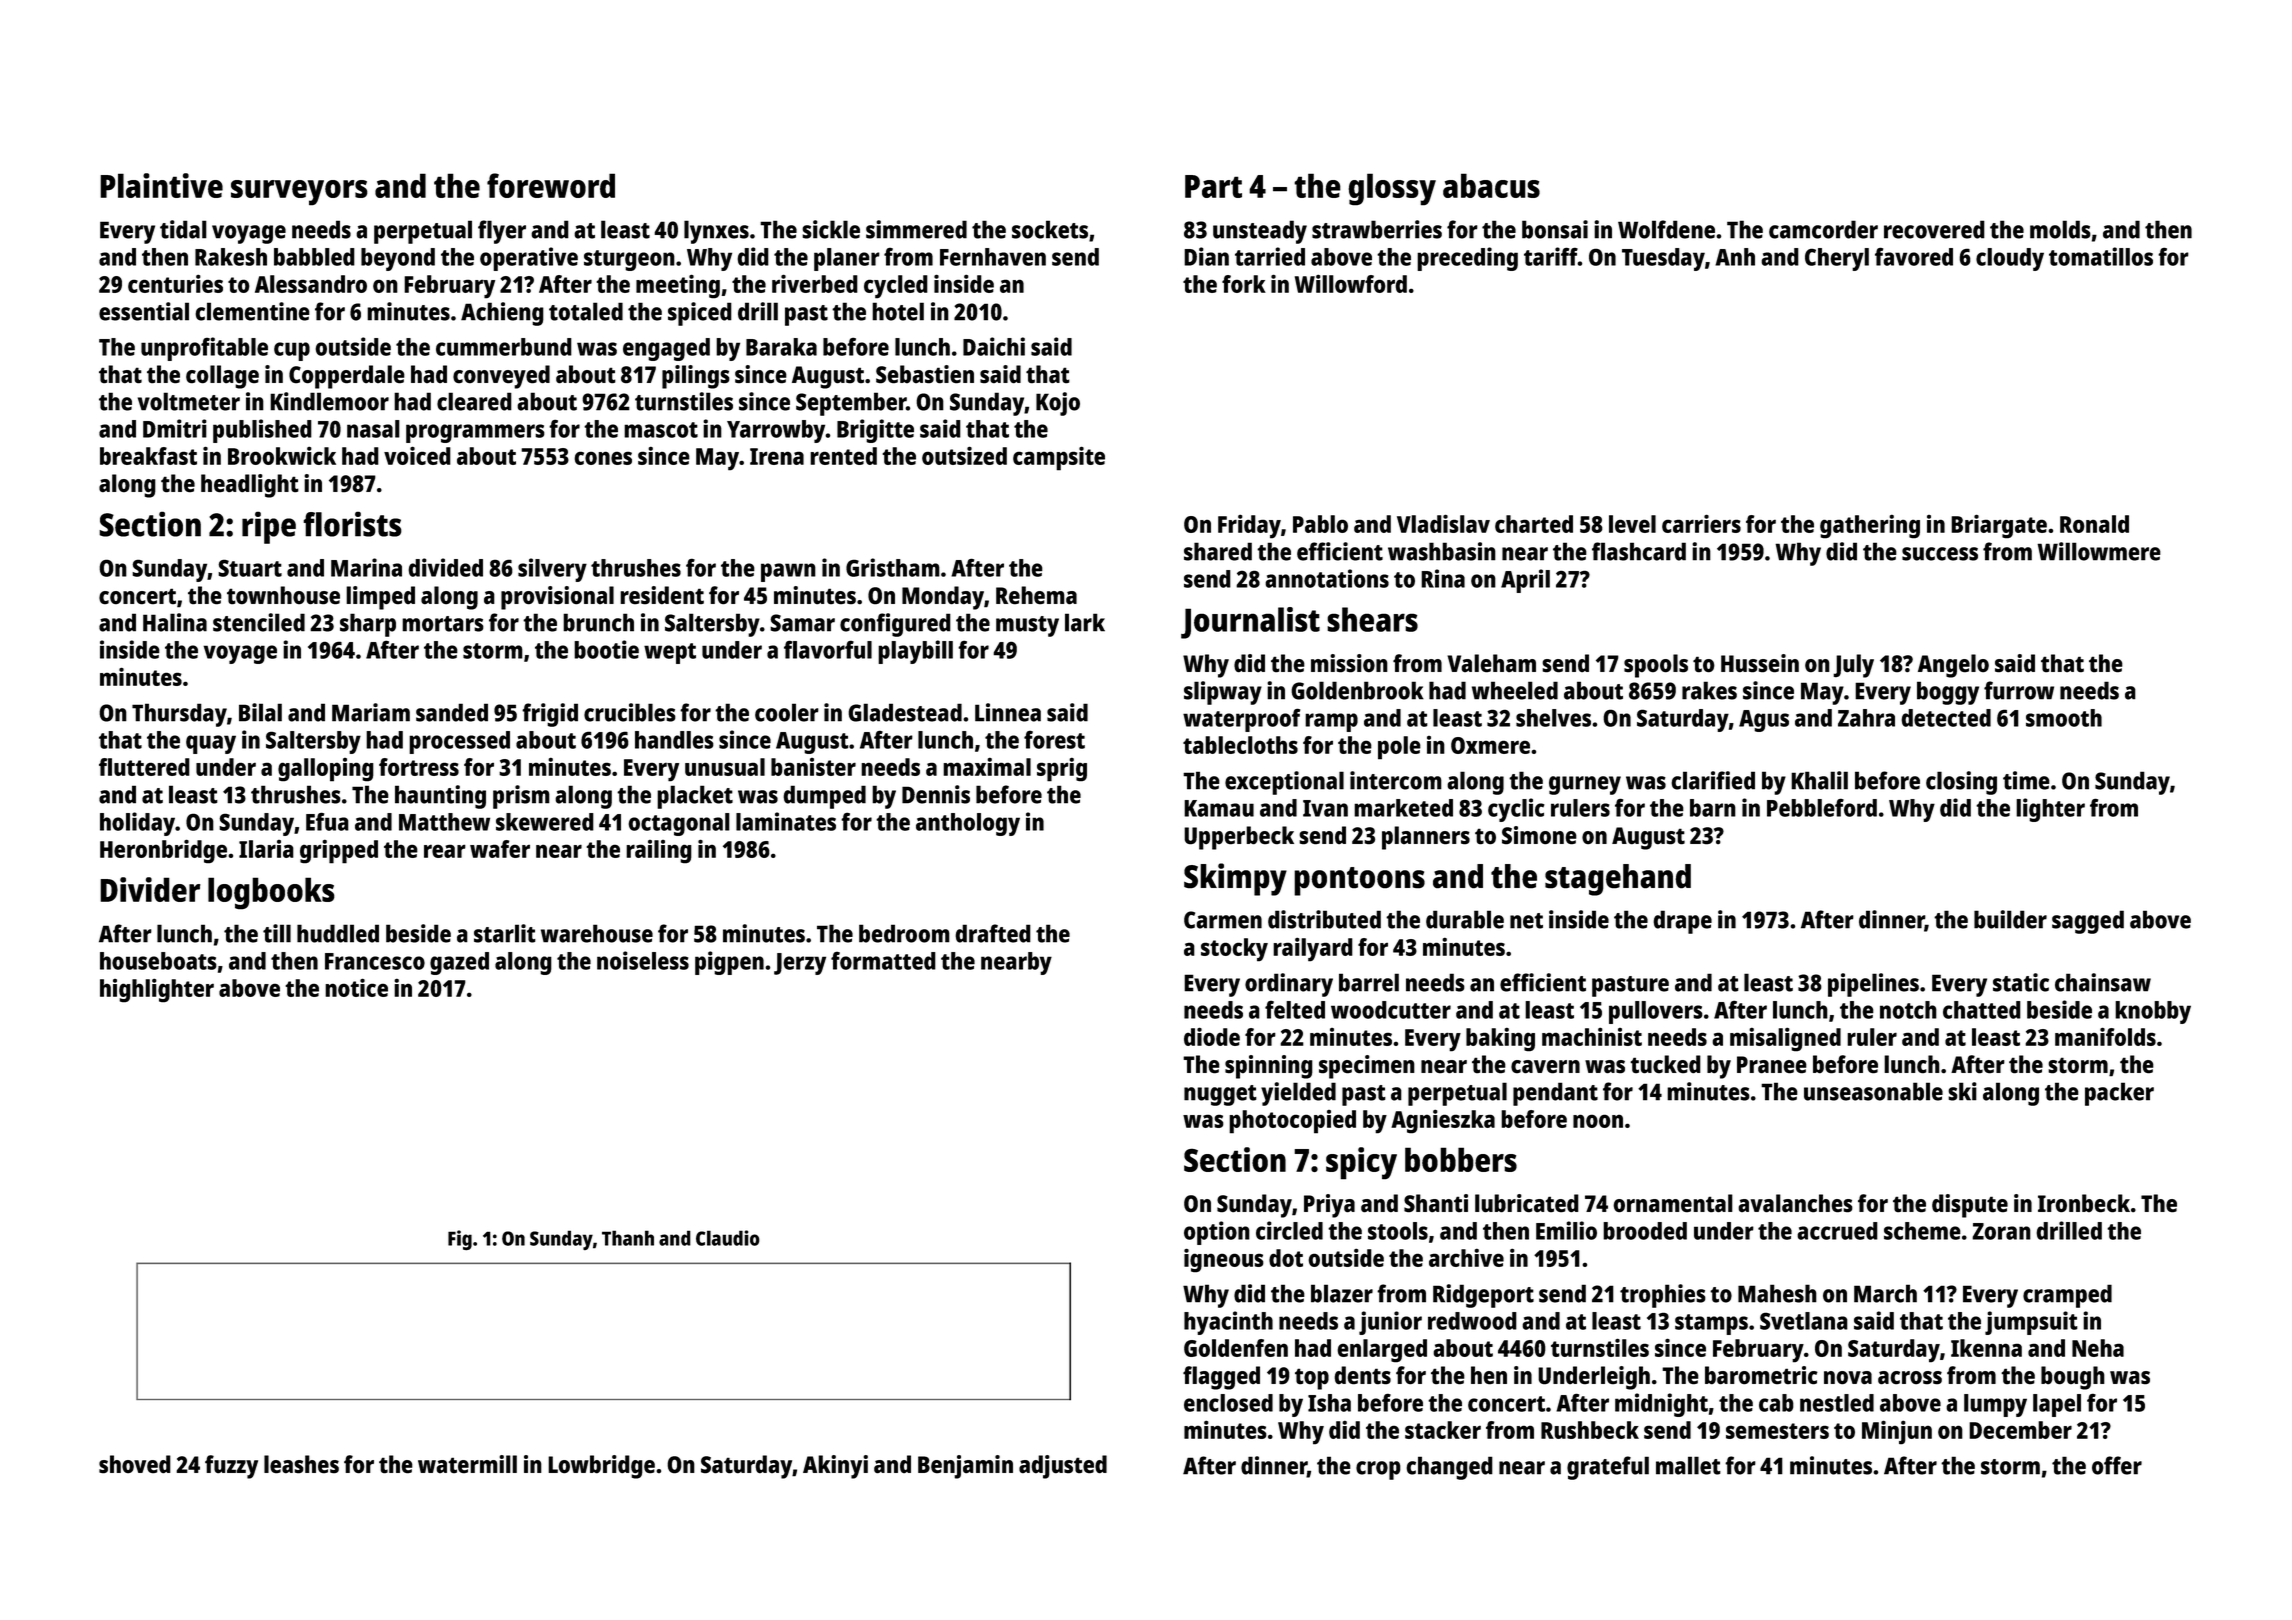 The height and width of the page is (1620, 2292). Describe the element at coordinates (2117, 1465) in the page. I see `offer` at that location.
